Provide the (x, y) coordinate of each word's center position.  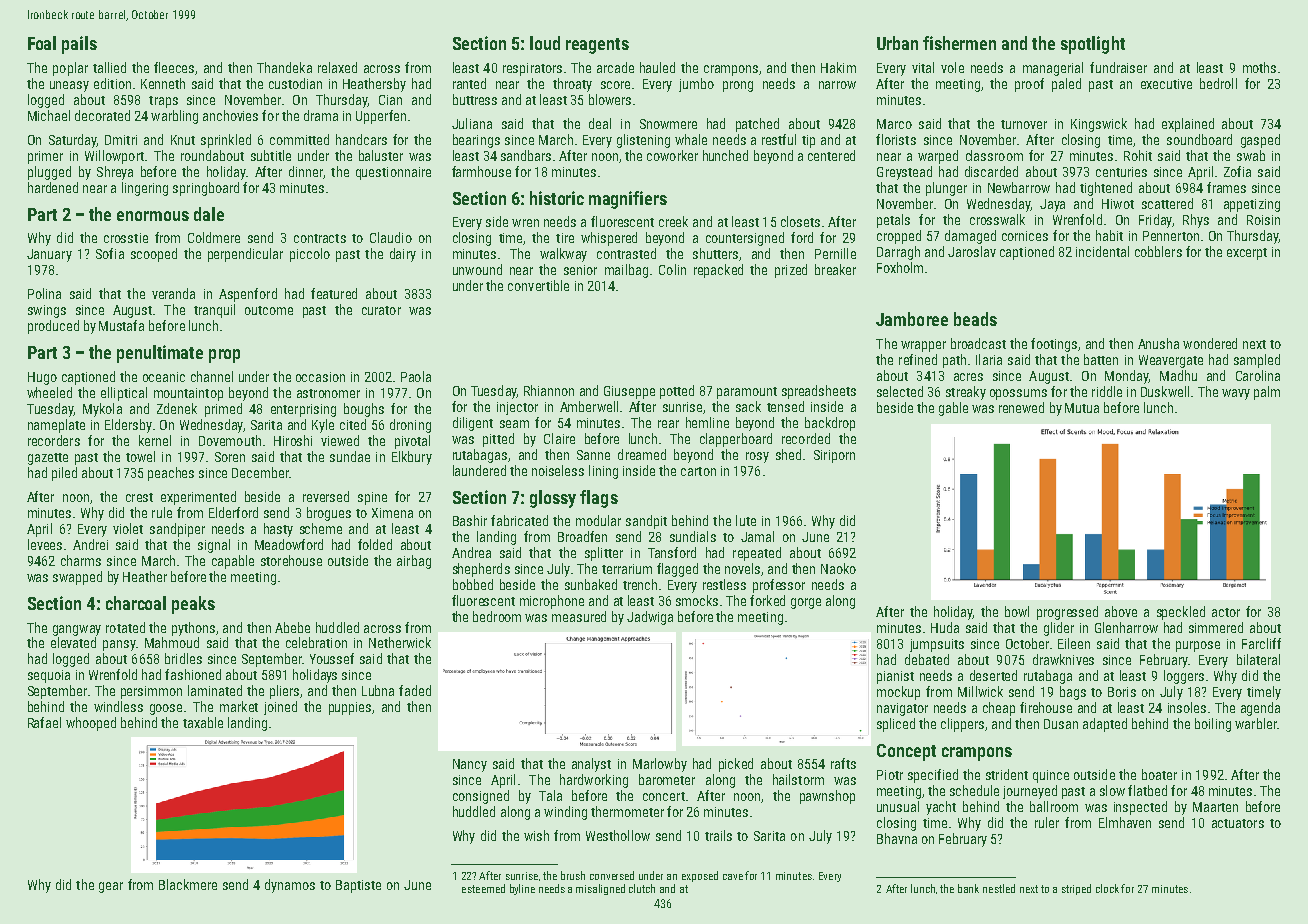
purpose (1198, 646)
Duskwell (1165, 391)
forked (767, 600)
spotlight (1093, 45)
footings (1054, 345)
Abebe (292, 627)
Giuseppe (629, 392)
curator (381, 310)
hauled (657, 67)
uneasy (69, 86)
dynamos (290, 886)
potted (677, 392)
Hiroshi (293, 440)
